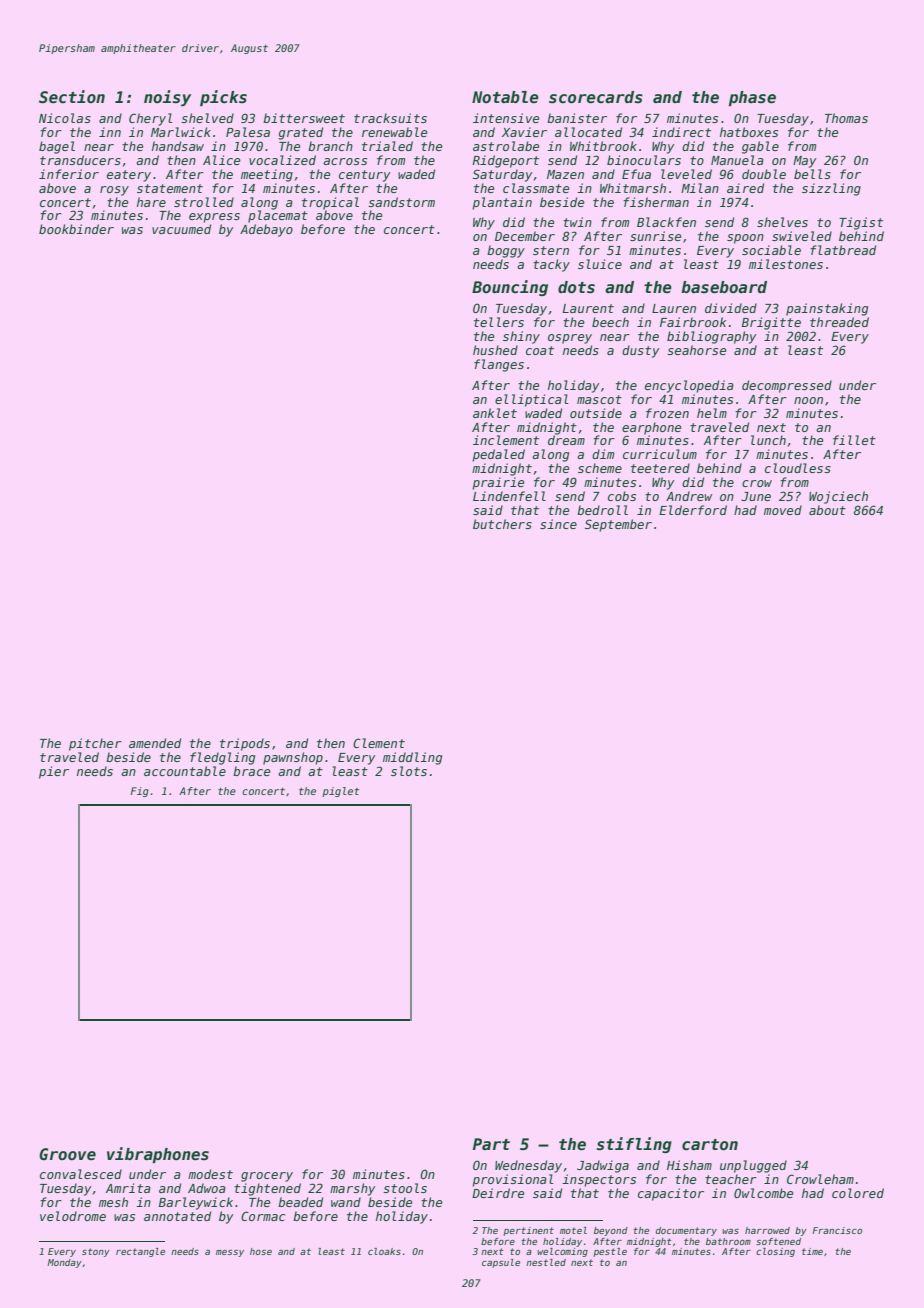 The image size is (924, 1308). Describe the element at coordinates (158, 1155) in the screenshot. I see `vibraphones` at that location.
